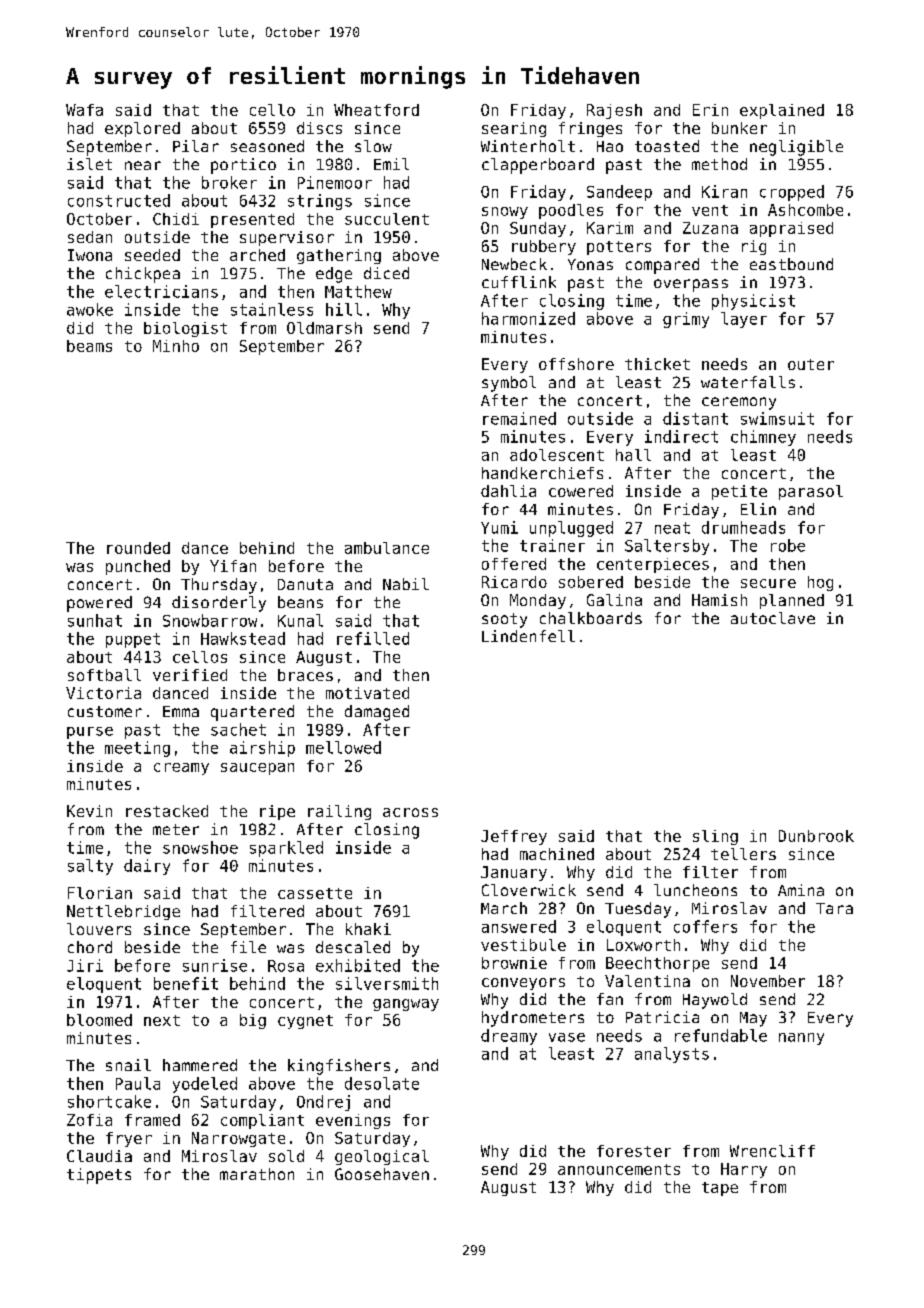 The width and height of the screenshot is (924, 1308). I want to click on dahlia, so click(508, 491).
